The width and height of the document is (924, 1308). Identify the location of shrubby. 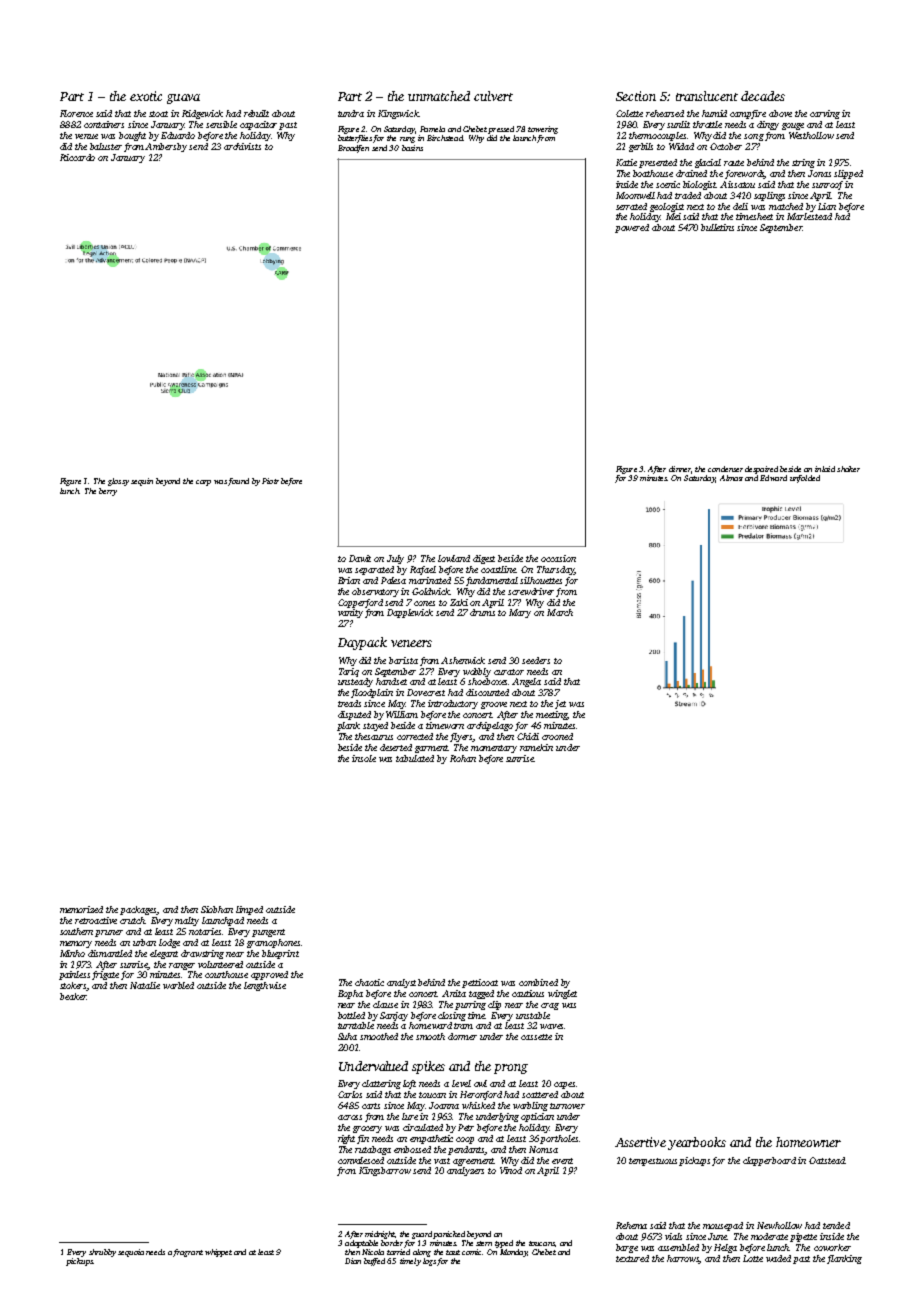
(102, 1253).
